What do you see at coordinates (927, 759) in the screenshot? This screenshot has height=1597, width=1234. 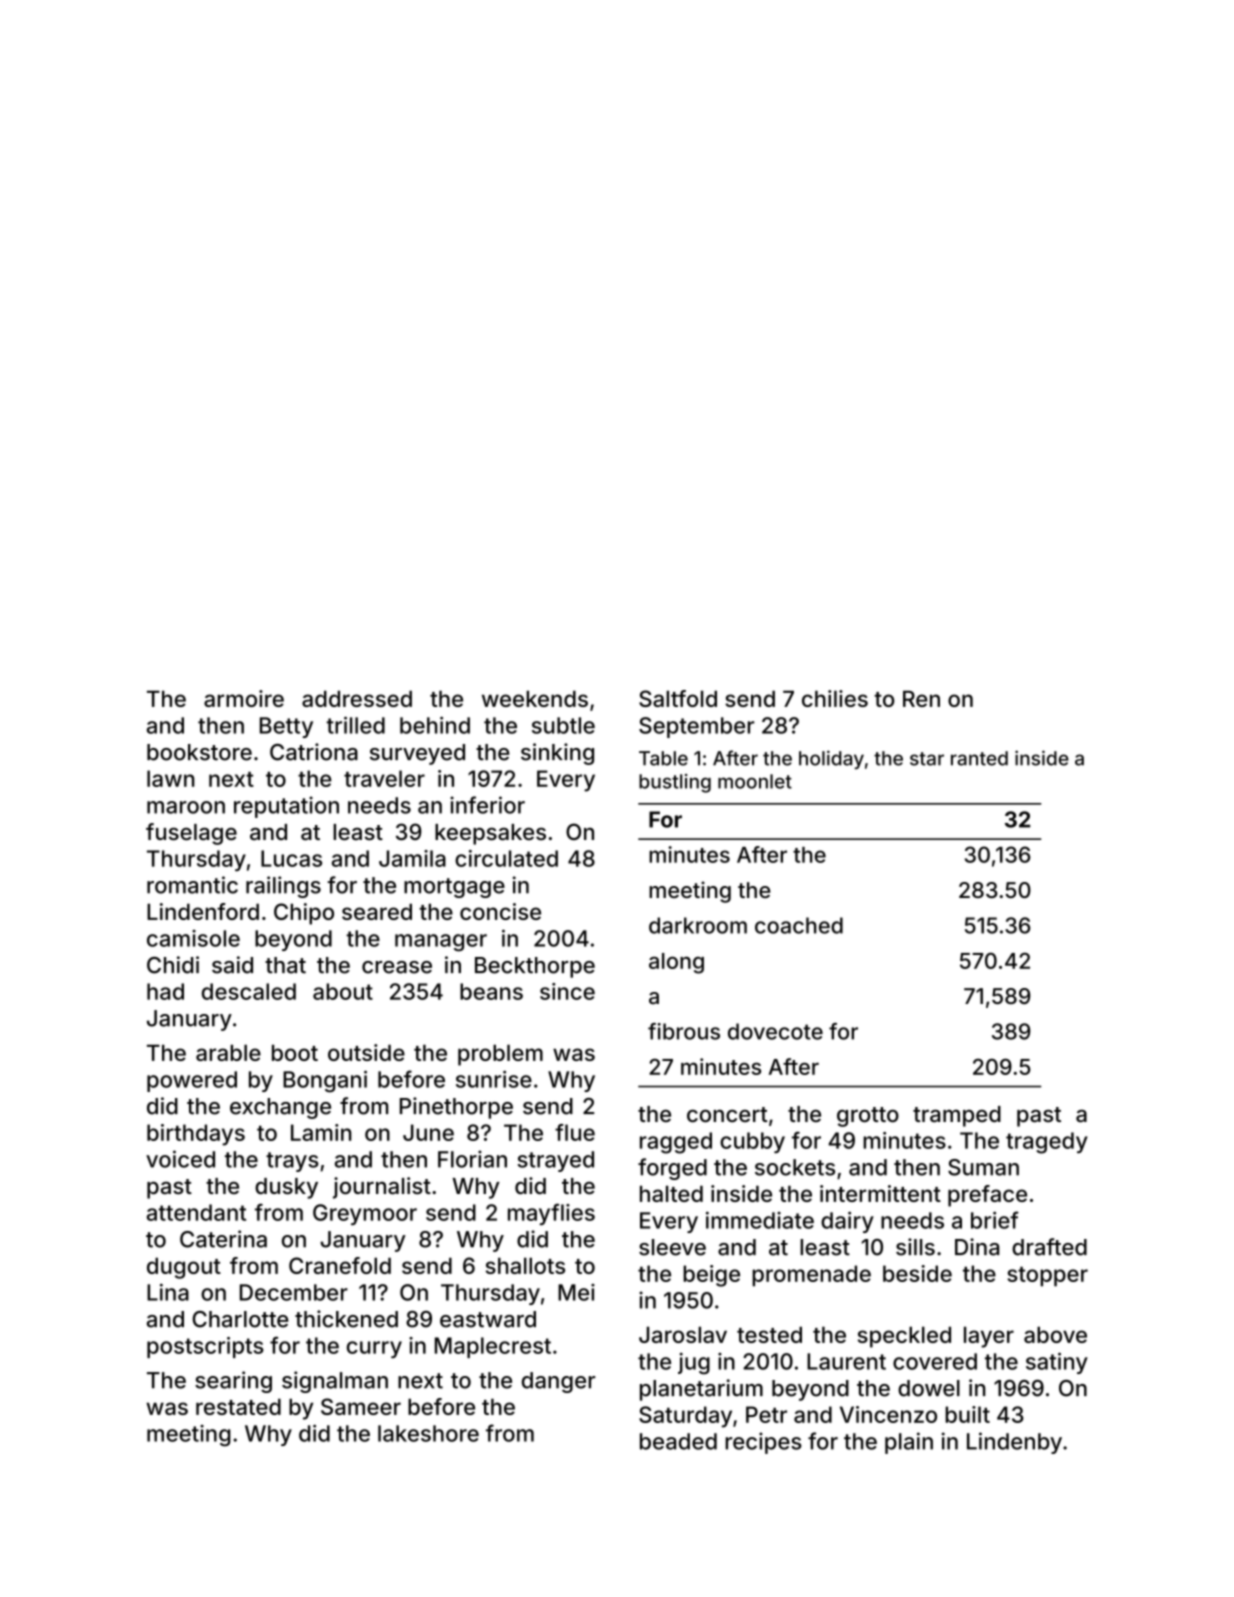 I see `star` at bounding box center [927, 759].
